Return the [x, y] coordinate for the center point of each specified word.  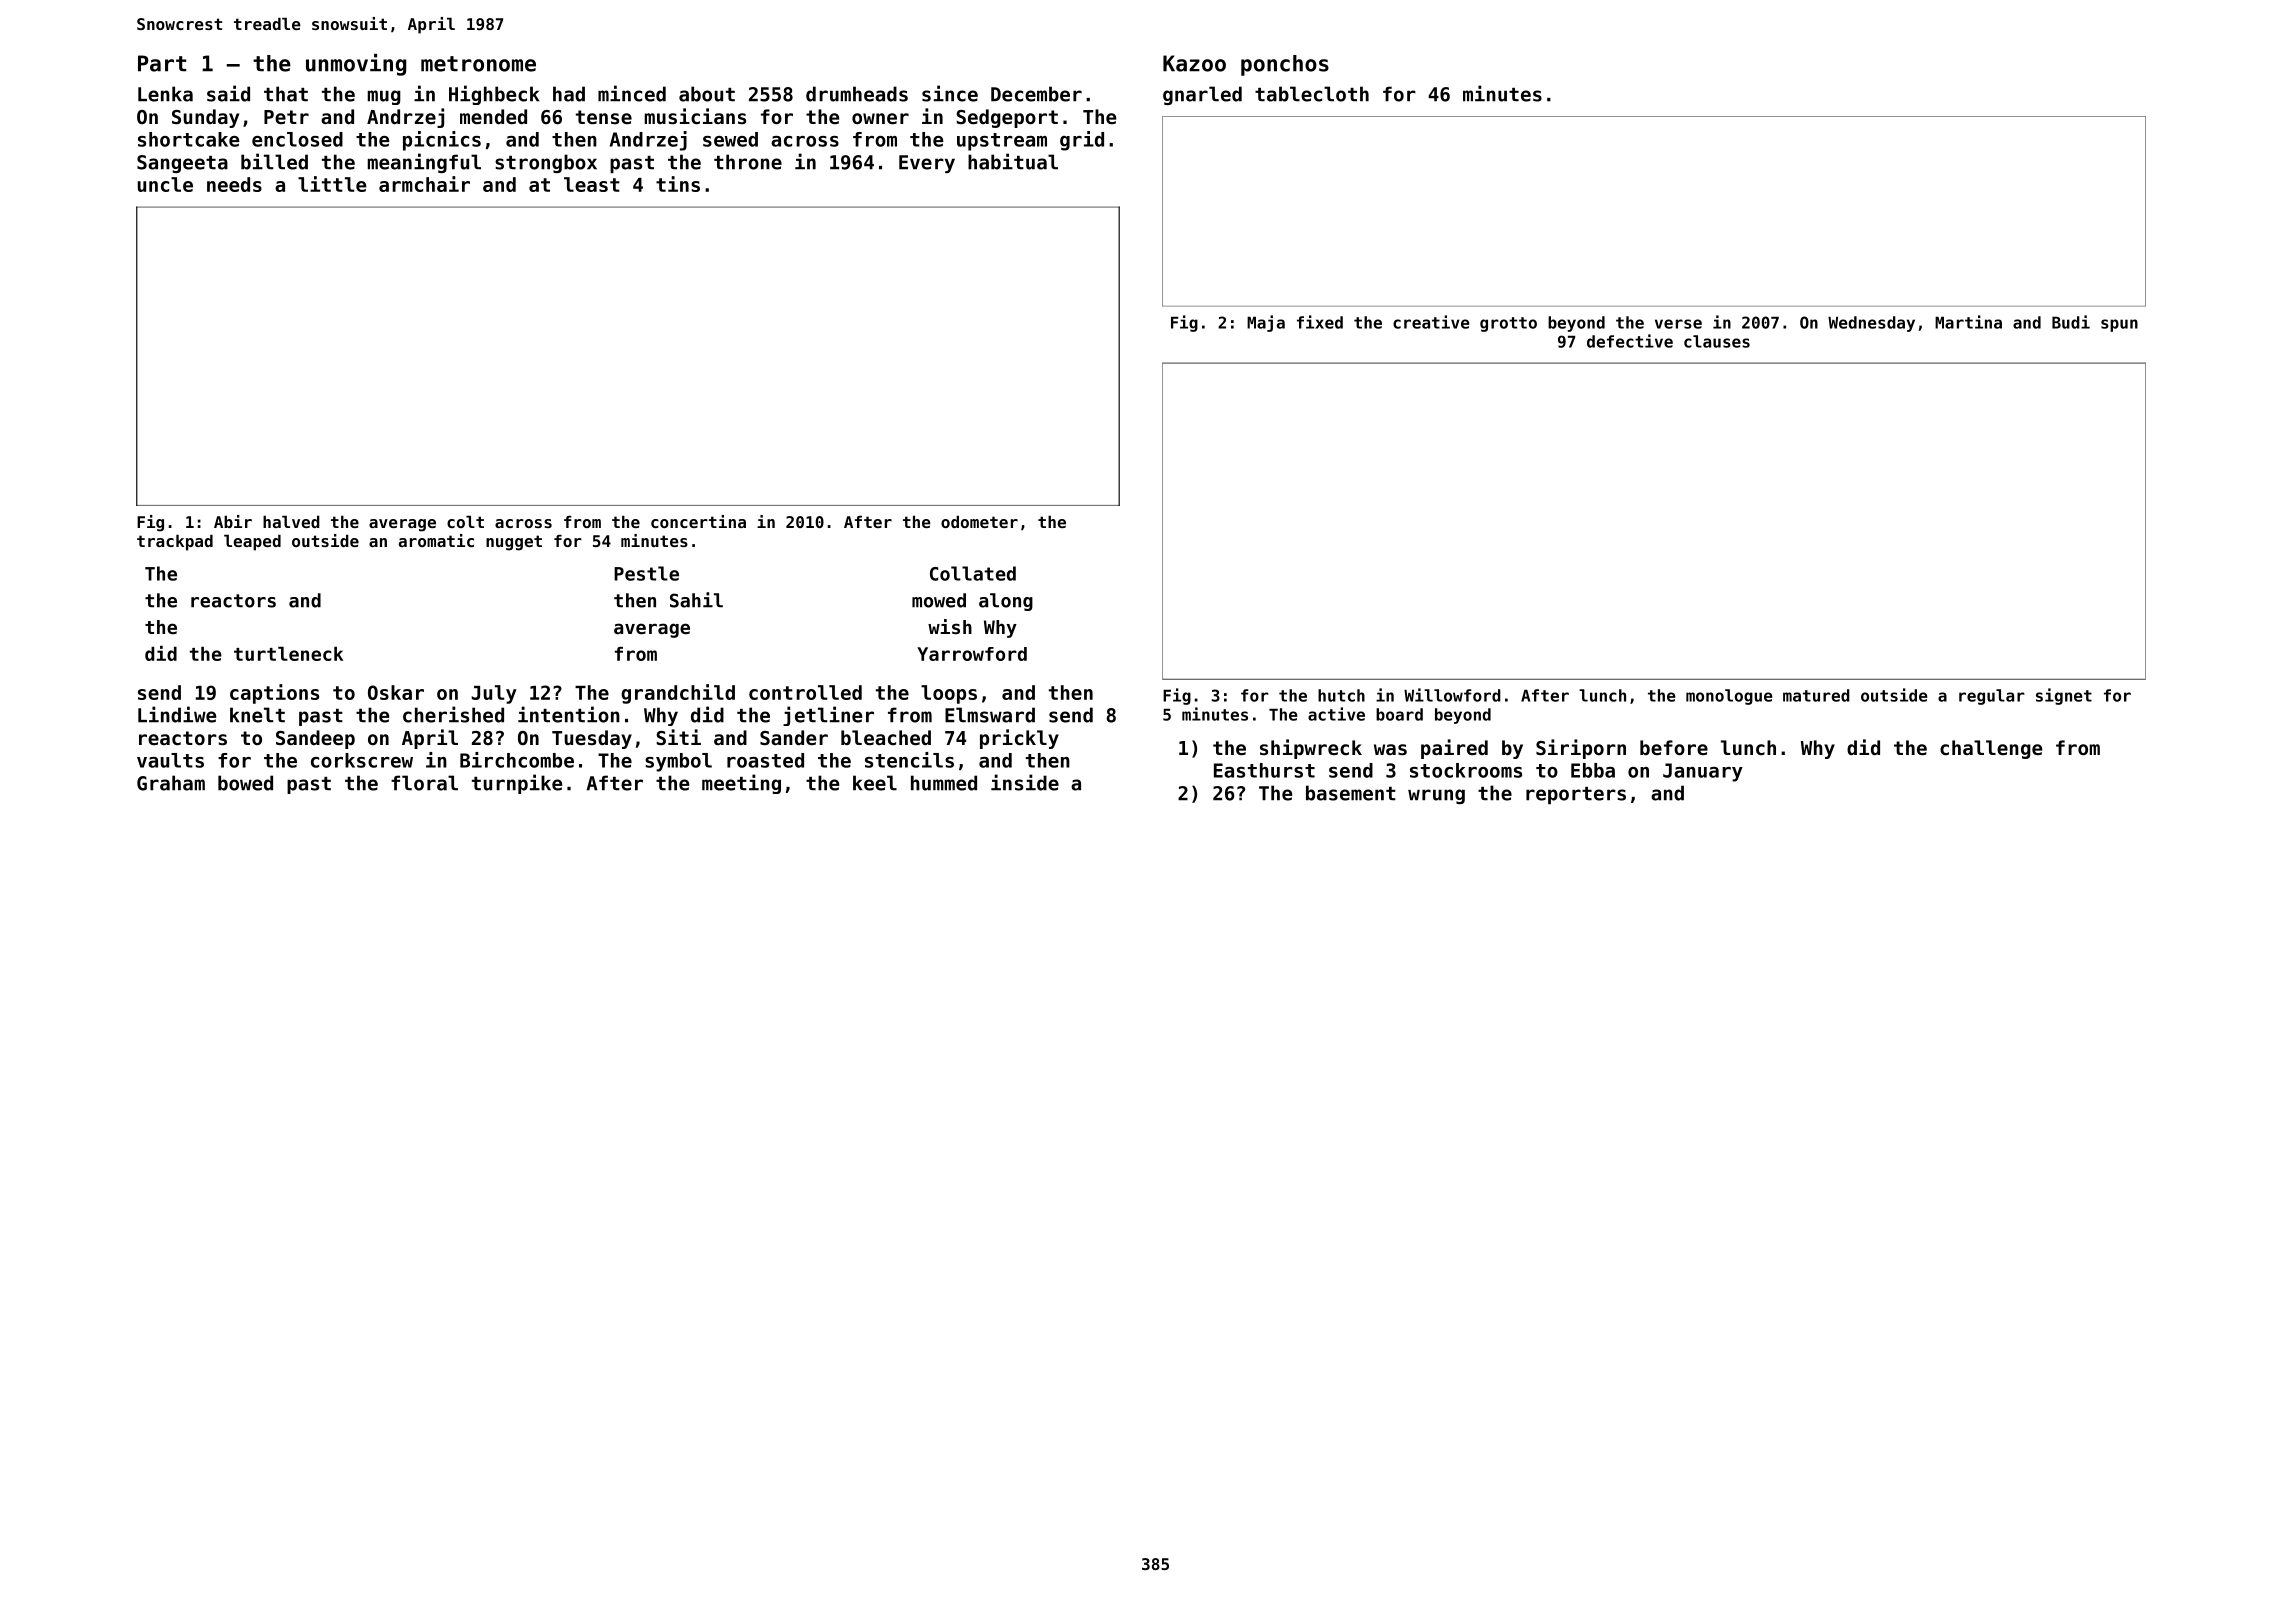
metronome [478, 64]
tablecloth [1312, 94]
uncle [165, 184]
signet [2064, 696]
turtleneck [288, 654]
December [1036, 94]
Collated [973, 573]
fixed [1320, 322]
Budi [2071, 322]
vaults [170, 760]
